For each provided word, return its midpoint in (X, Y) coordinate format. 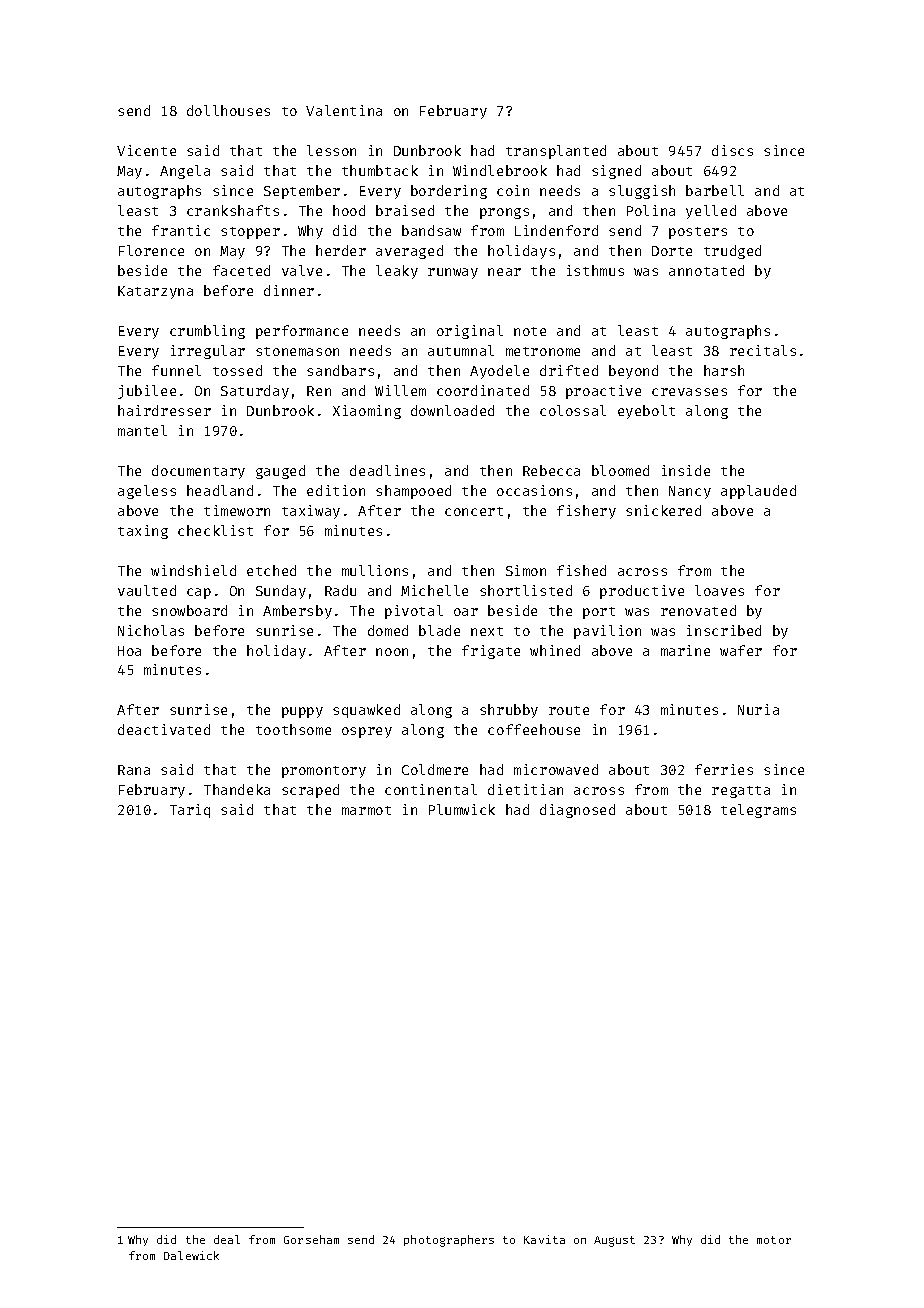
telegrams (758, 811)
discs (732, 150)
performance (302, 332)
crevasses (689, 392)
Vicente (146, 150)
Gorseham (311, 1239)
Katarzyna (155, 292)
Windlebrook (500, 170)
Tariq (190, 811)
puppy (302, 712)
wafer (741, 650)
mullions (375, 570)
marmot (366, 810)
